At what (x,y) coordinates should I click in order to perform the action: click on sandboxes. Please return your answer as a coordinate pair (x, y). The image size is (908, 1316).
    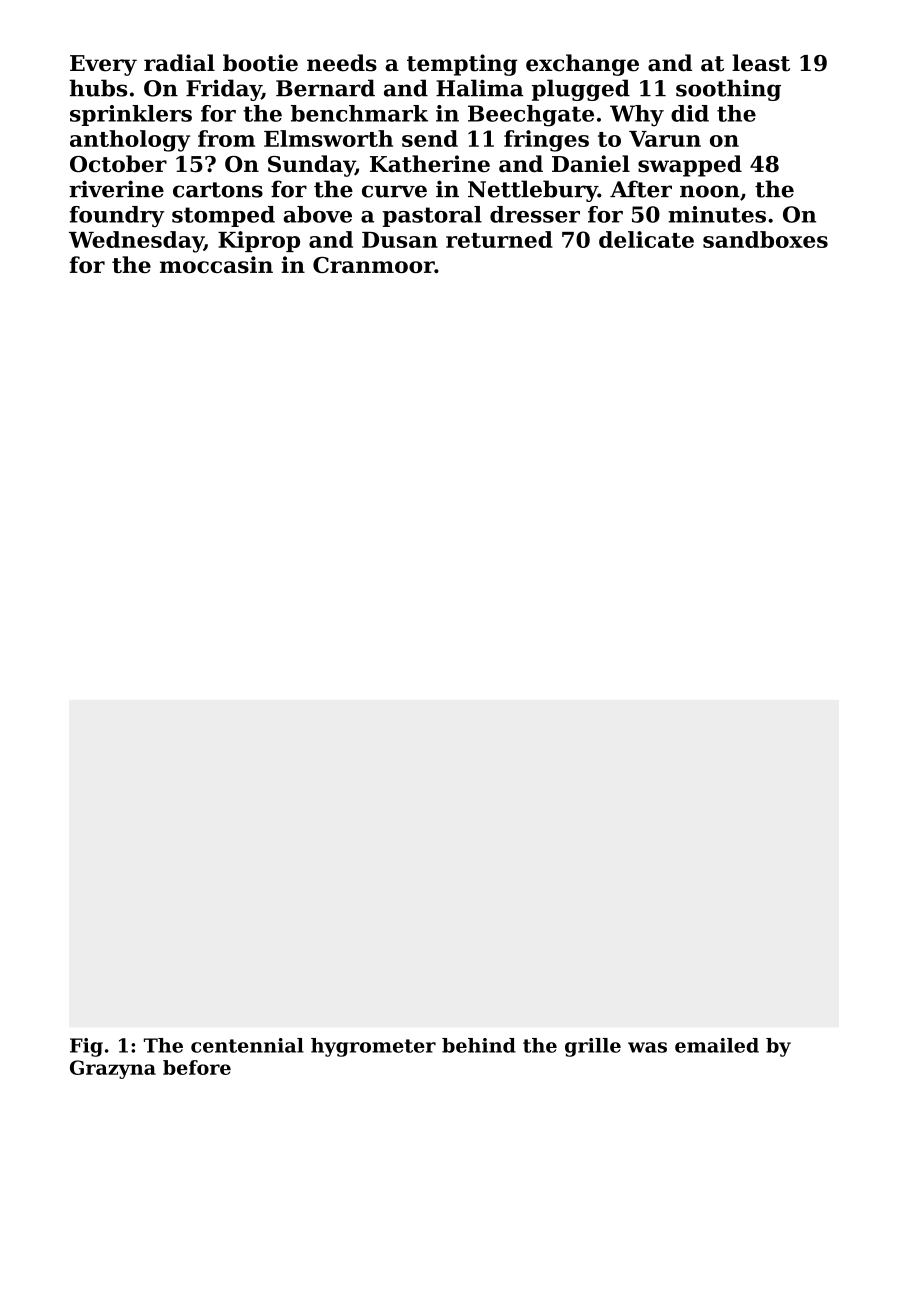
    Looking at the image, I should click on (765, 239).
